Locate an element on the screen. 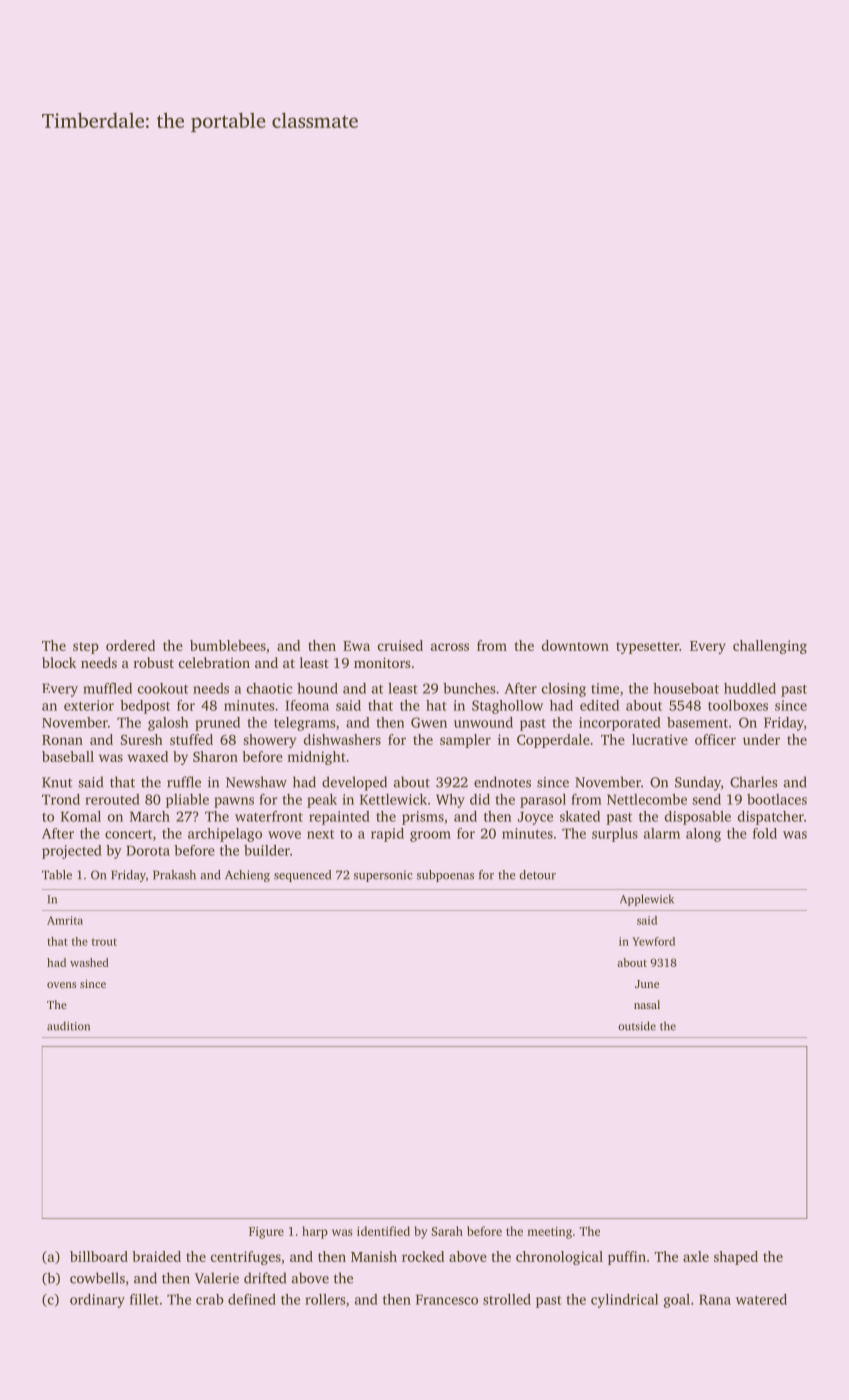 This screenshot has height=1400, width=849. rerouted is located at coordinates (112, 799).
